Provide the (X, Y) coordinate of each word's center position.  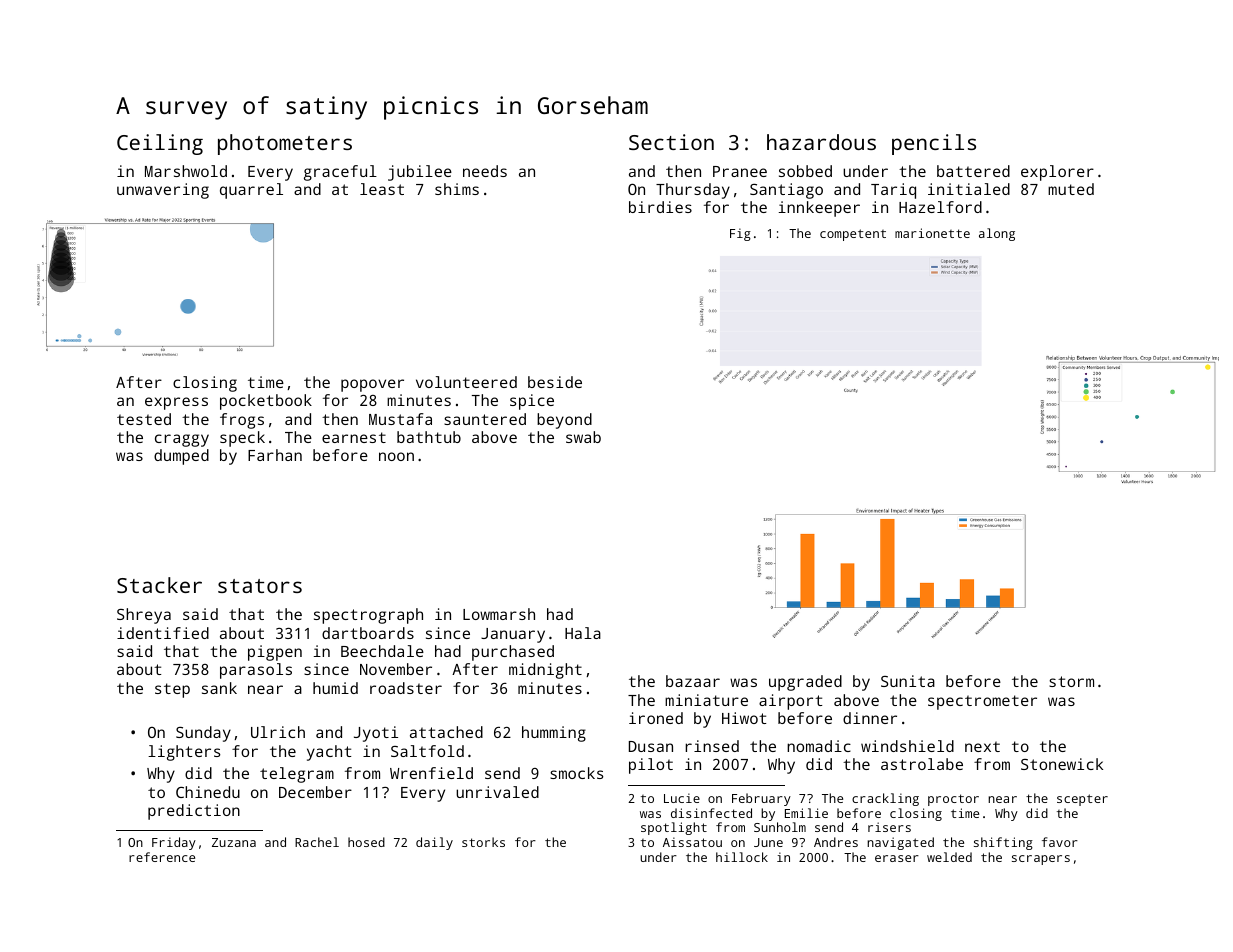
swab (583, 437)
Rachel (317, 842)
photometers (285, 144)
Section (671, 142)
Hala (583, 633)
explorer (1057, 173)
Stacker (159, 585)
